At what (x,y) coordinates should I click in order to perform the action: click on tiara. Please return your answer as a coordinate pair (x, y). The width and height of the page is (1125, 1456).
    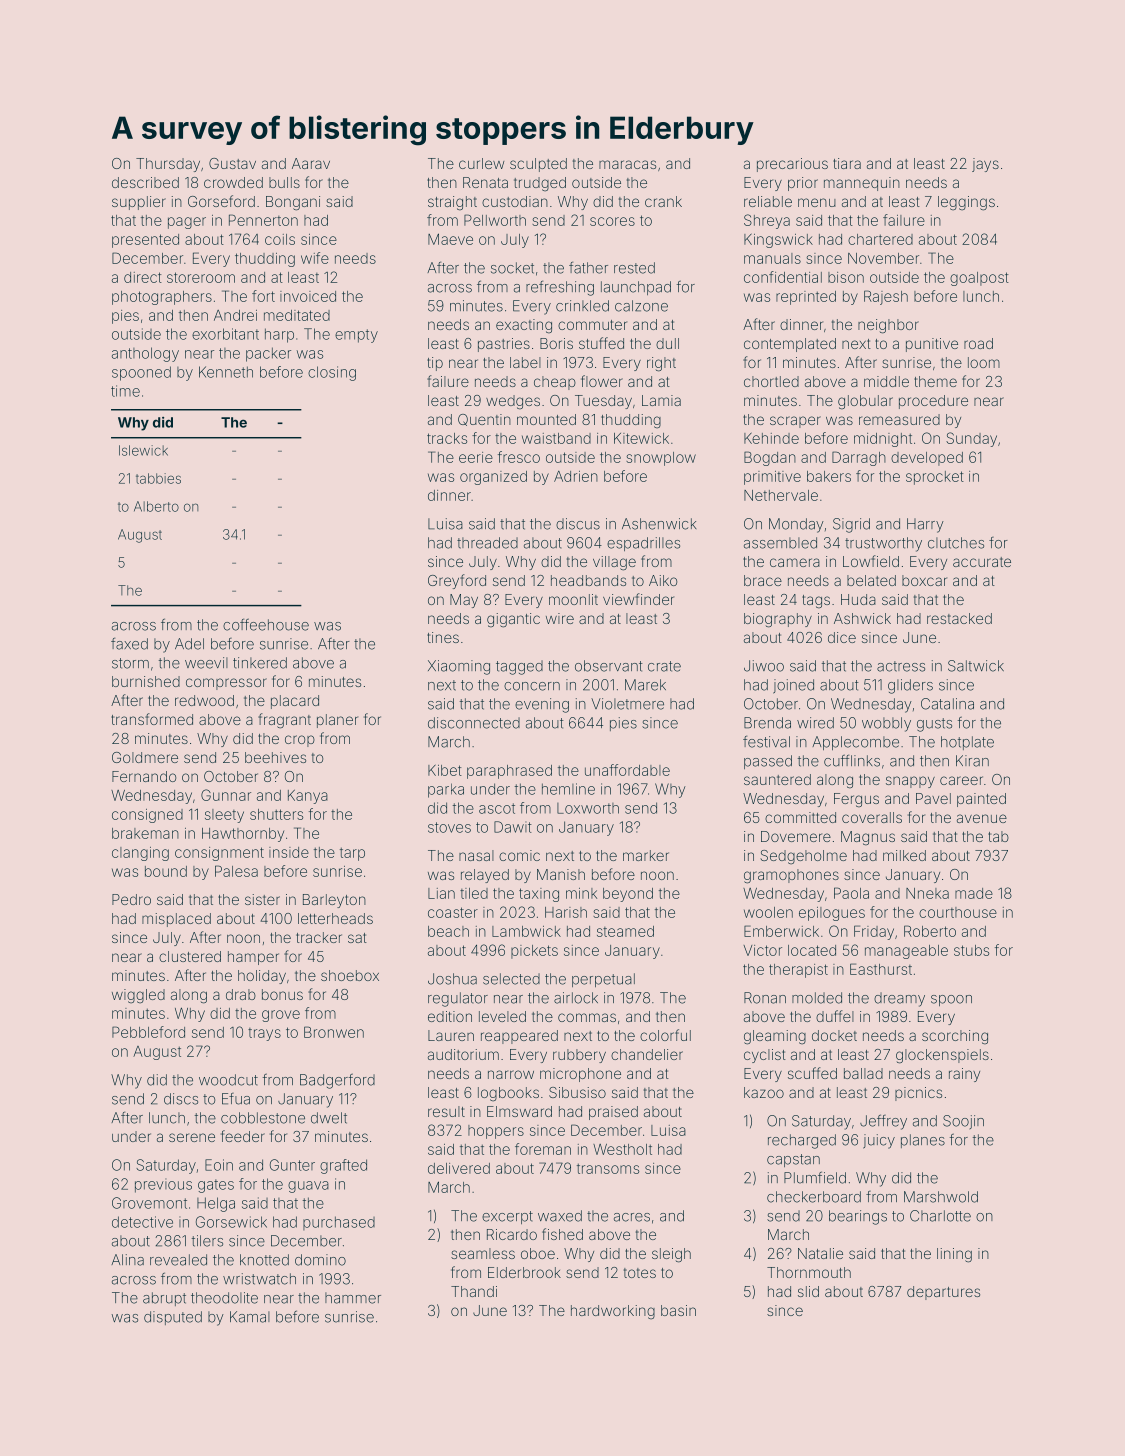
    Looking at the image, I should click on (847, 163).
